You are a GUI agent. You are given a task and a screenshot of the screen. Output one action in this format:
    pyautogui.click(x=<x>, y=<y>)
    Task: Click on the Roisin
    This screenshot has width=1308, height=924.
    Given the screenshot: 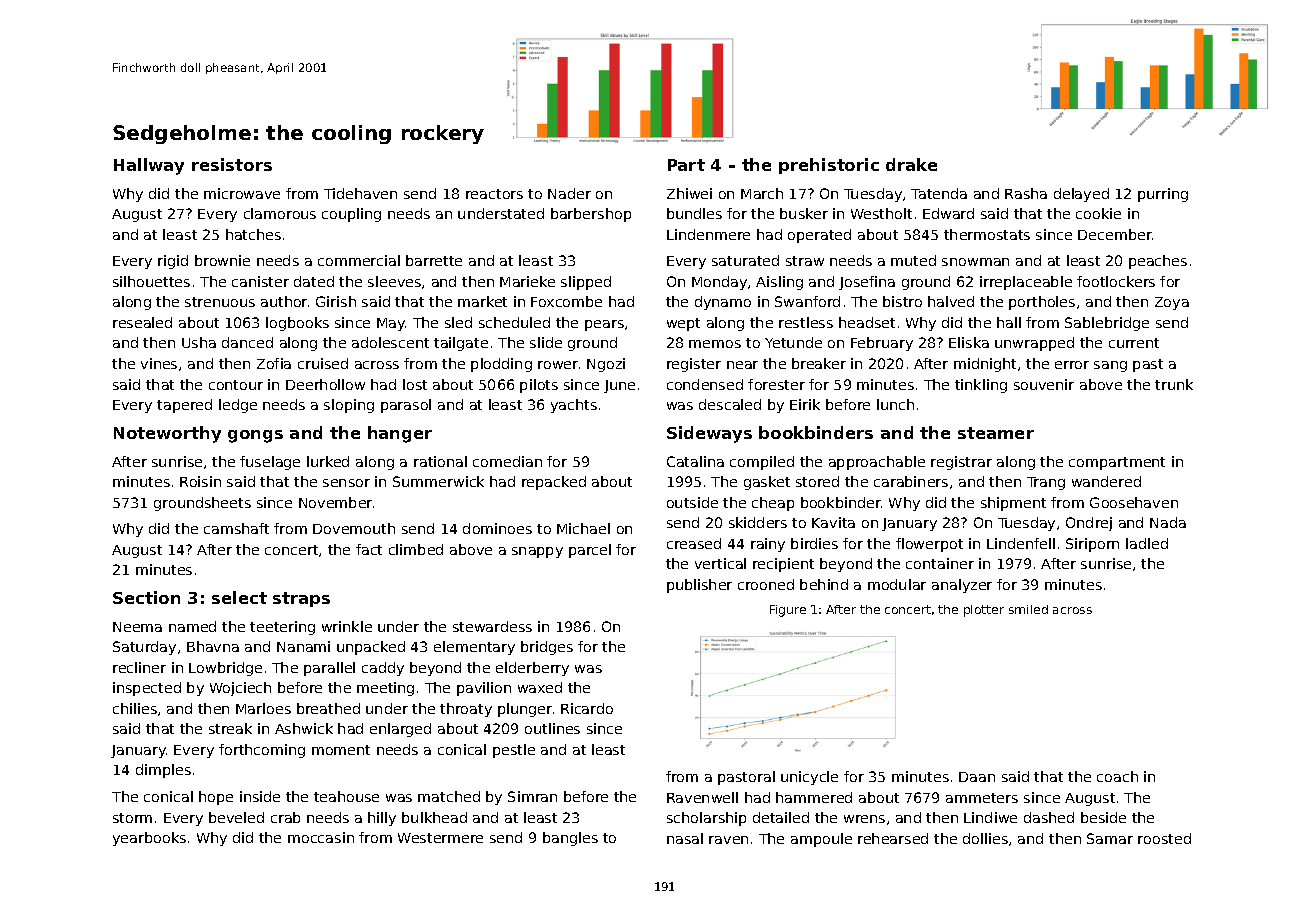 What is the action you would take?
    pyautogui.click(x=200, y=481)
